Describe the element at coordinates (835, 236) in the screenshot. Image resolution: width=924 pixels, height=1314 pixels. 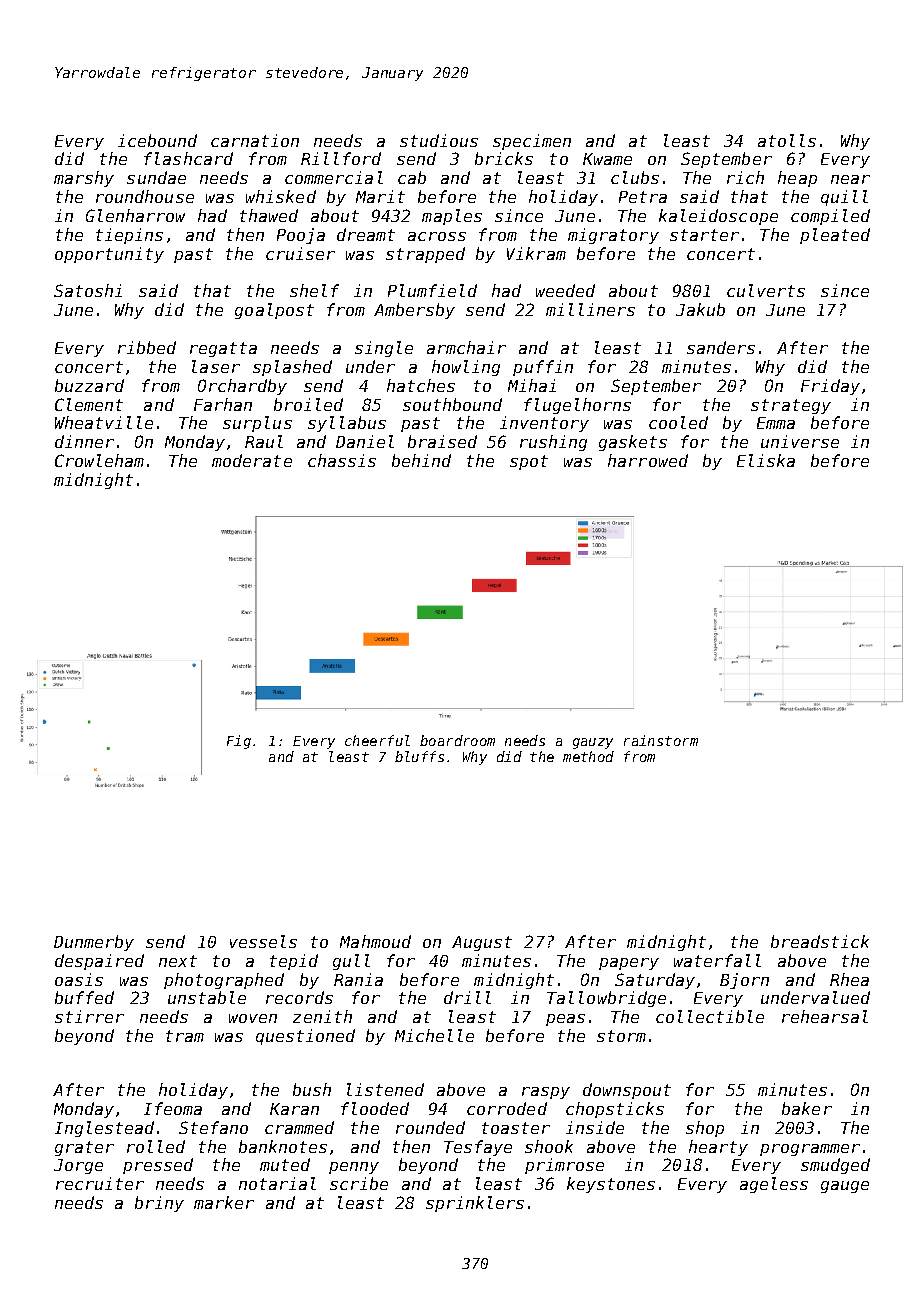
I see `pleated` at that location.
